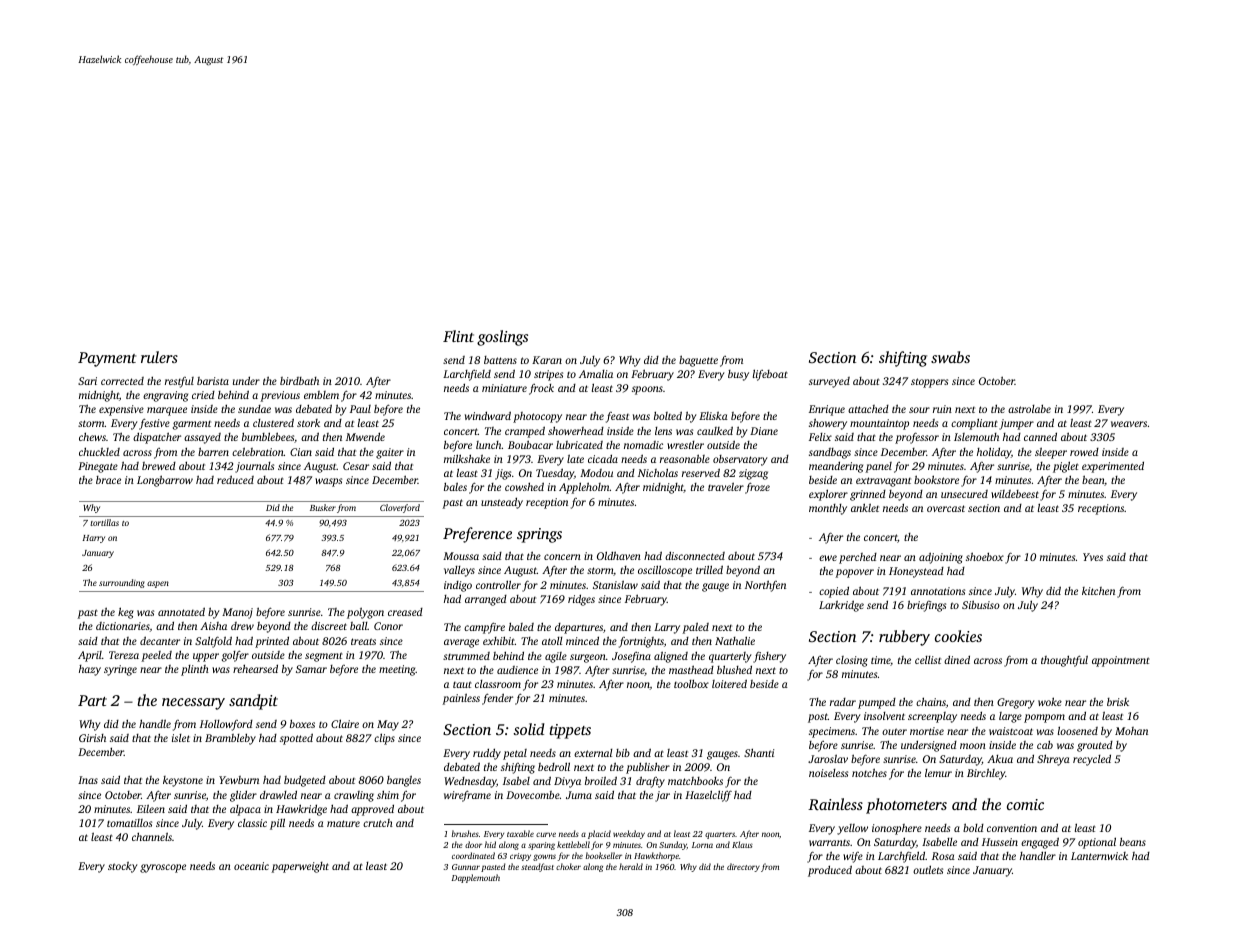 The image size is (1233, 952). Describe the element at coordinates (986, 774) in the image. I see `Birchley` at that location.
